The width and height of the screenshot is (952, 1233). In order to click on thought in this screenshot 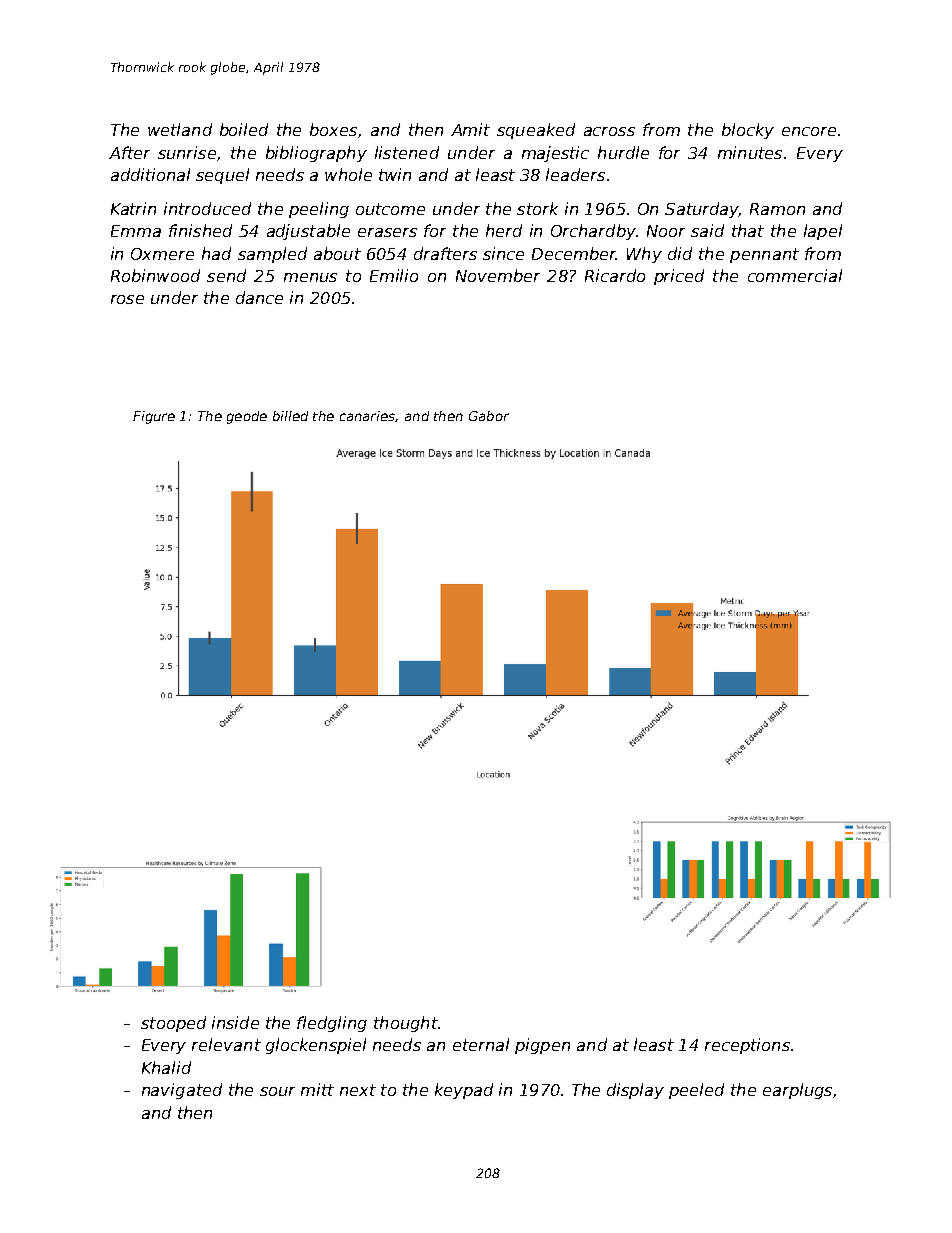, I will do `click(406, 1024)`.
